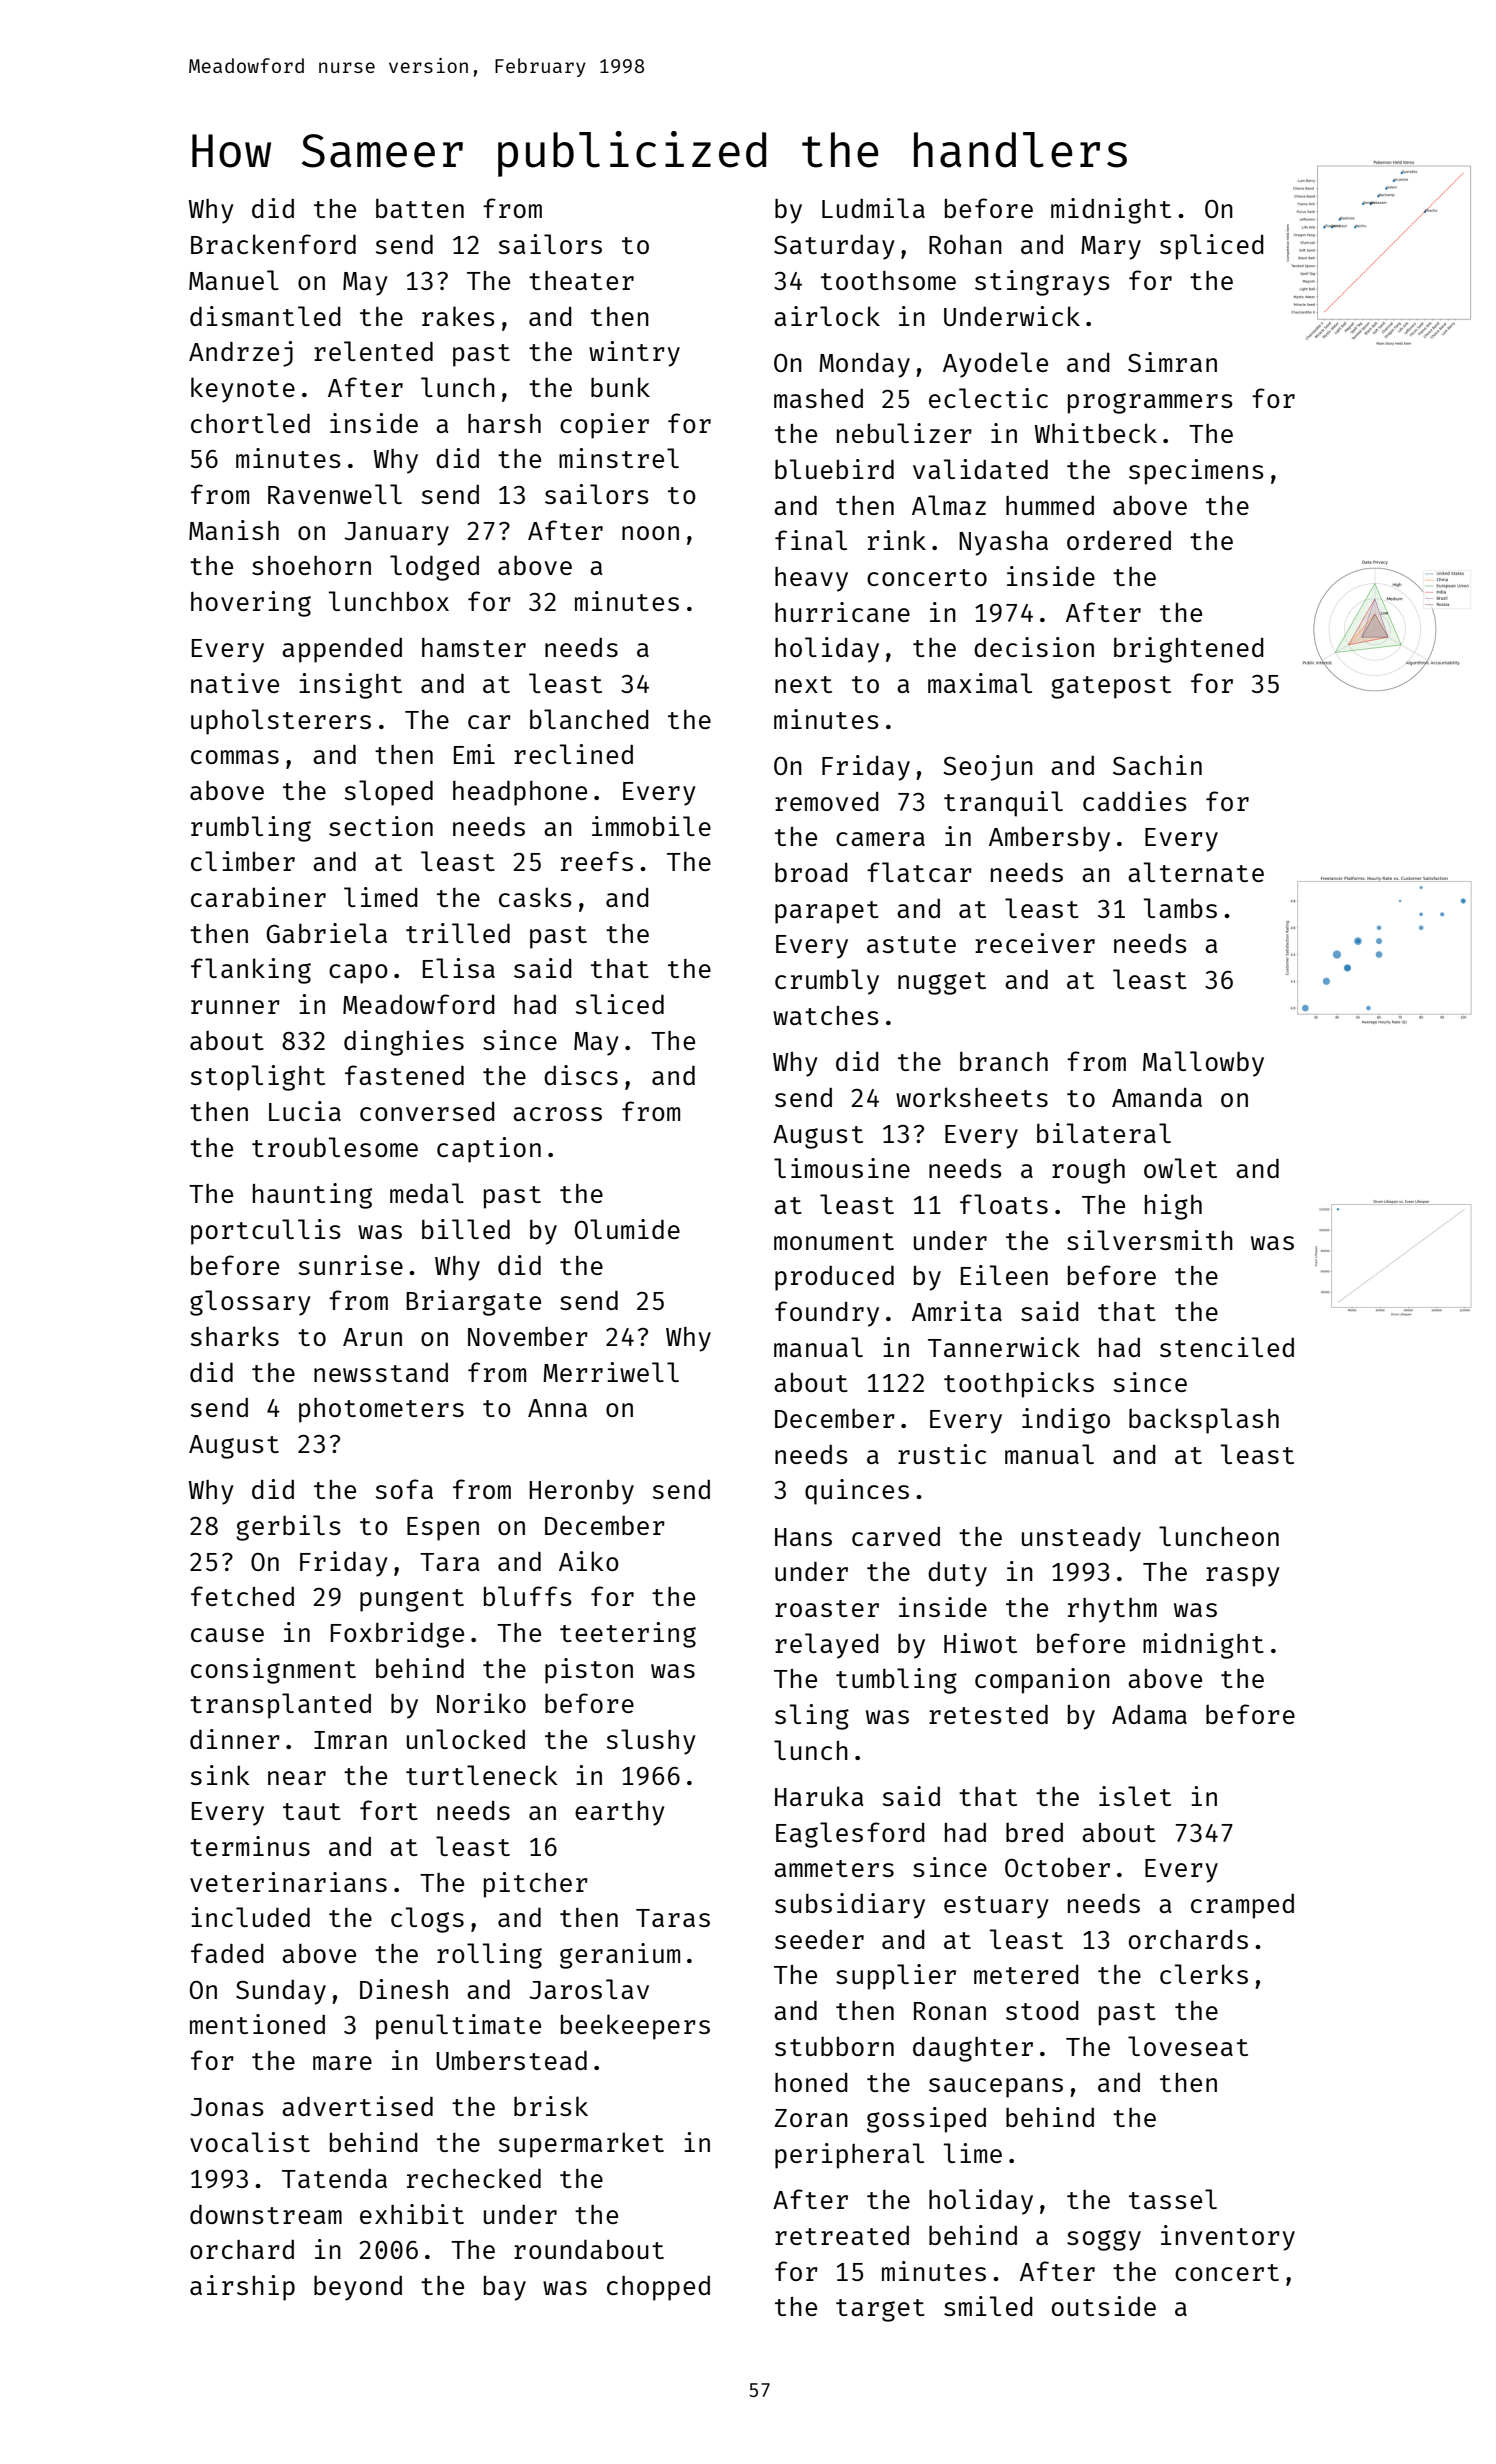 The image size is (1496, 2464). What do you see at coordinates (850, 1906) in the page?
I see `subsidiary` at bounding box center [850, 1906].
